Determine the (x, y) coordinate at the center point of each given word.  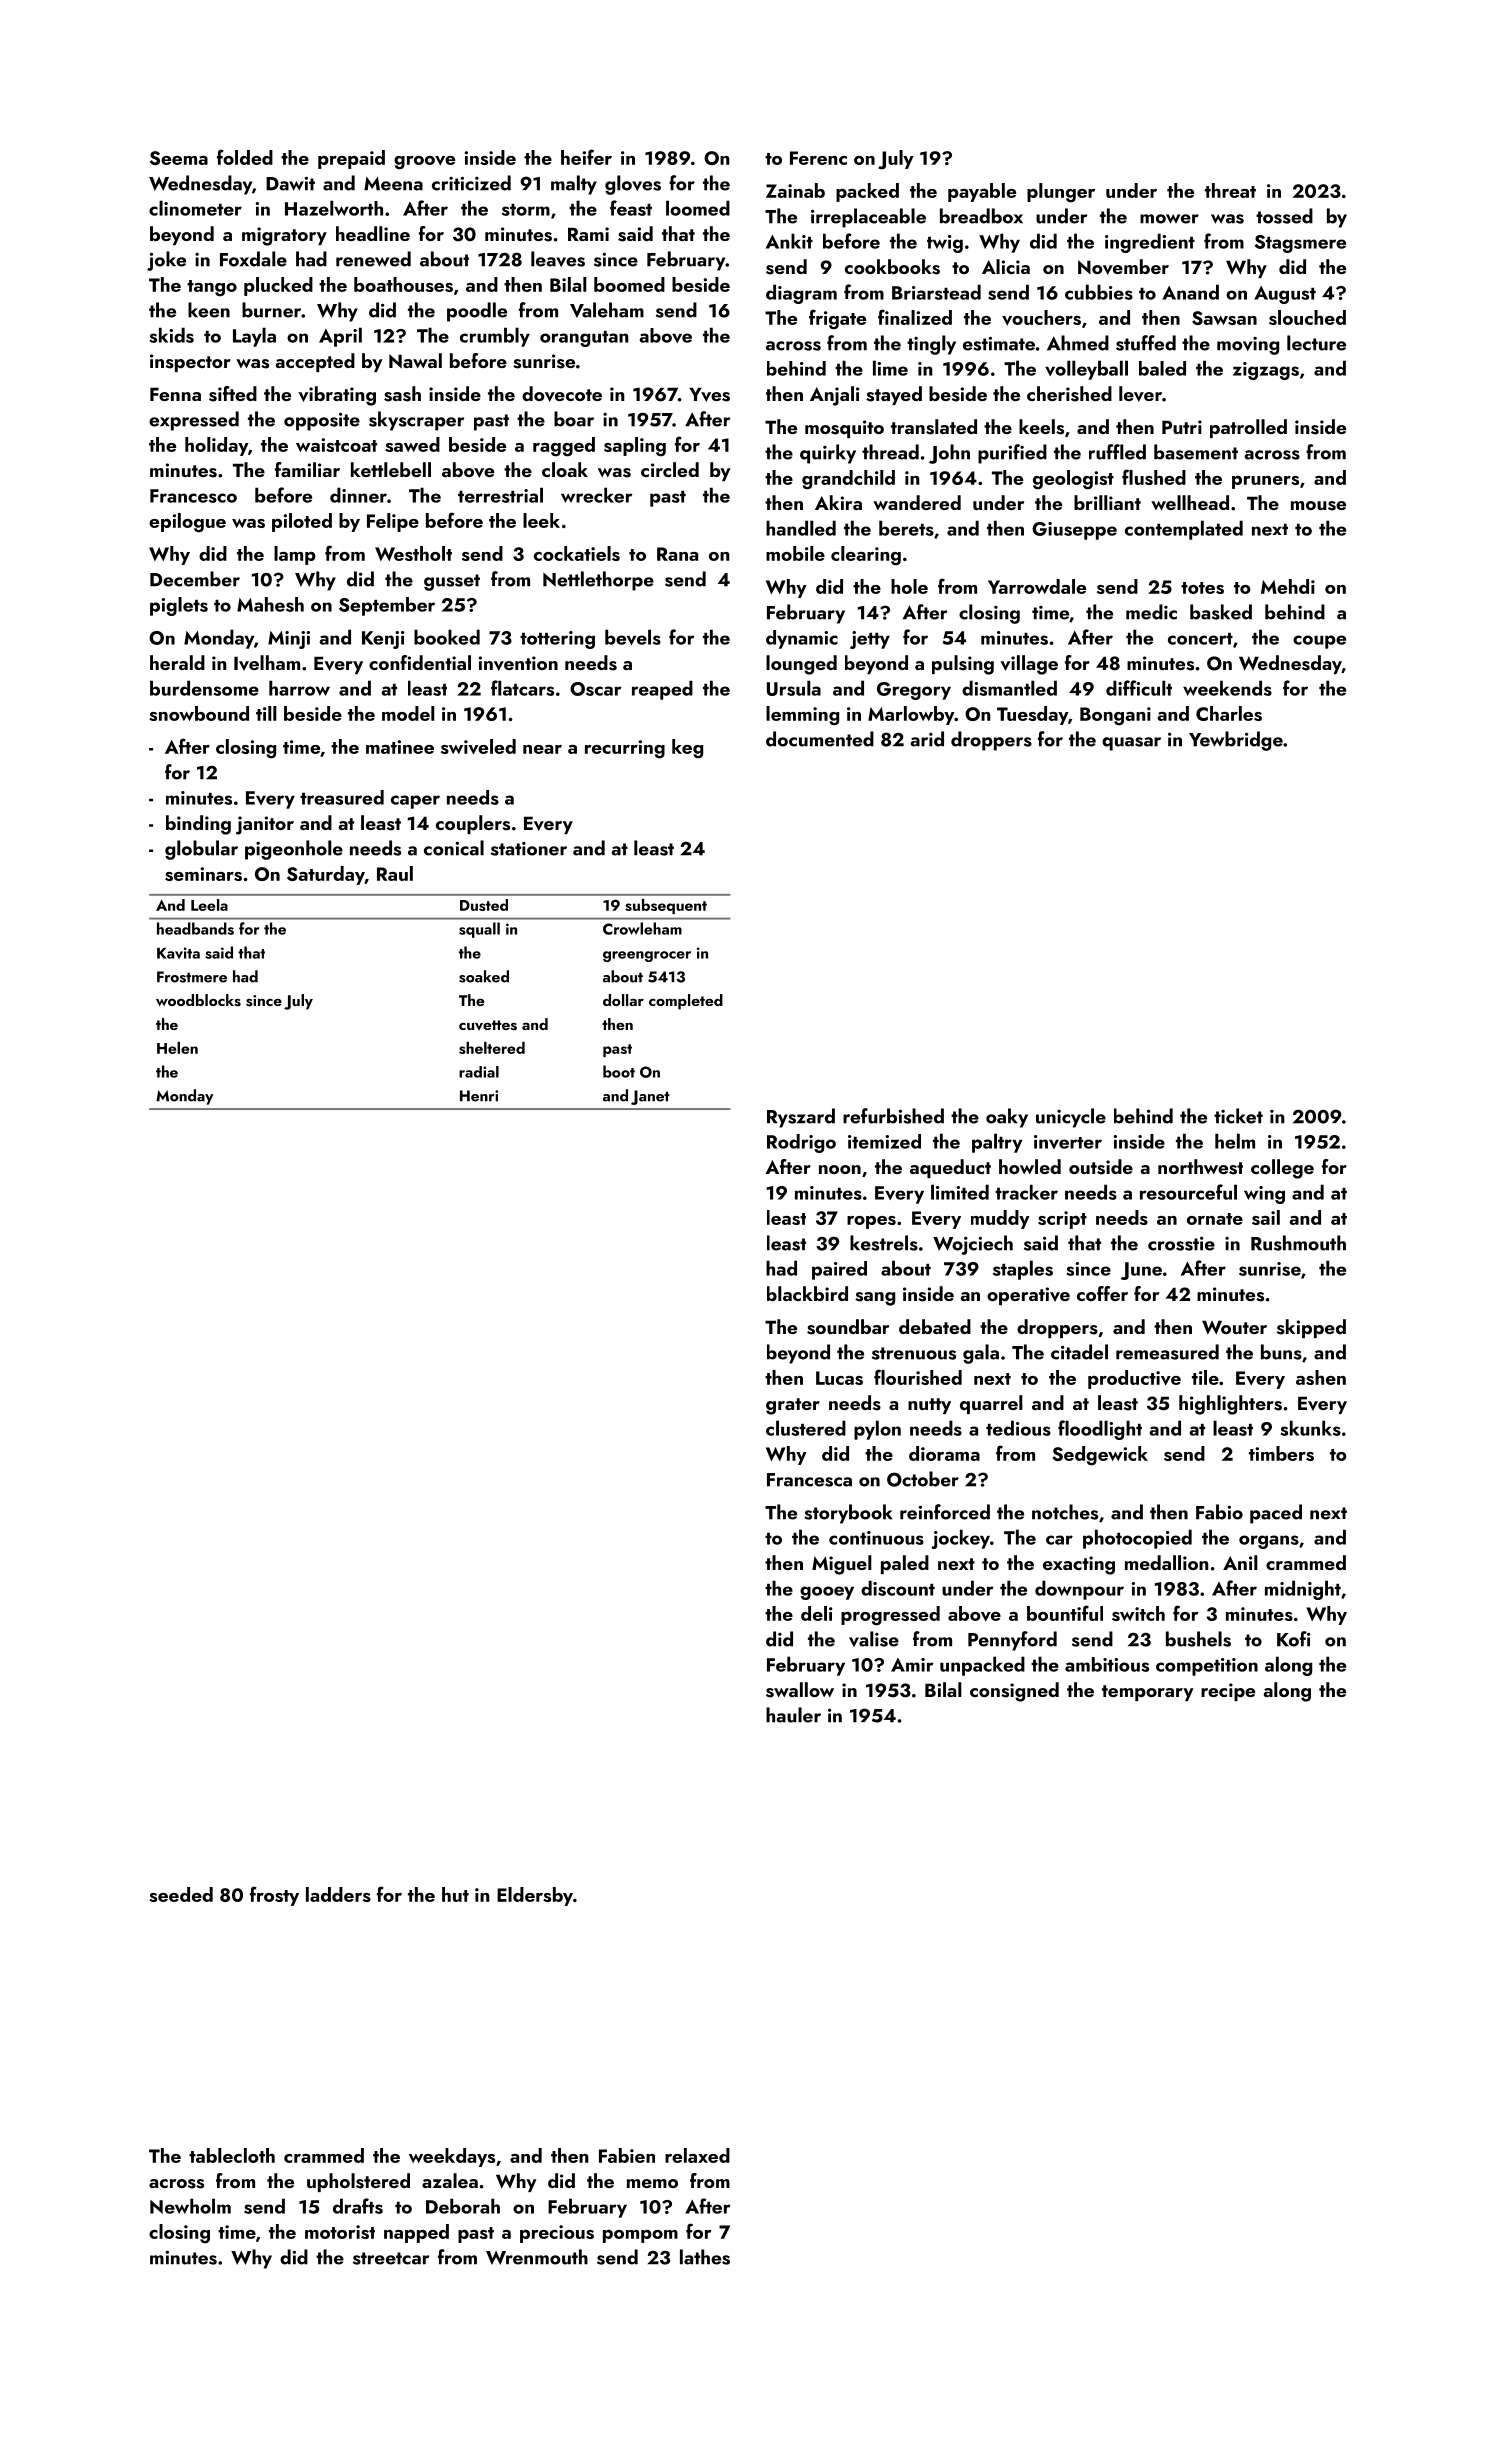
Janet (650, 1097)
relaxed (697, 2155)
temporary (1148, 1693)
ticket (1238, 1116)
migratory (284, 236)
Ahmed (1078, 343)
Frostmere (192, 977)
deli (816, 1613)
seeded (181, 1894)
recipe (1228, 1692)
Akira (838, 502)
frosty (274, 1896)
